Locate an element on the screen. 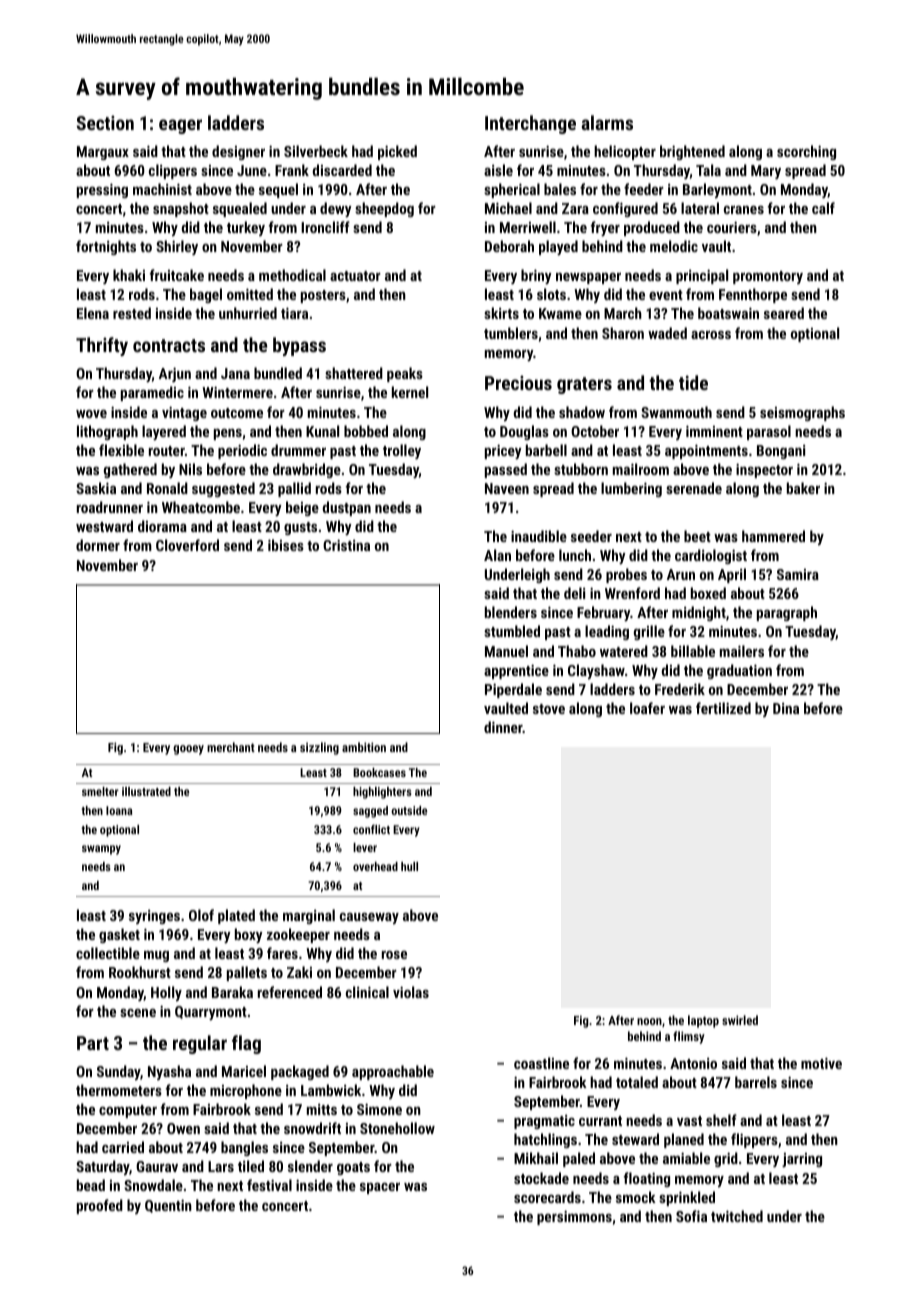 The image size is (924, 1314). plated is located at coordinates (236, 916).
